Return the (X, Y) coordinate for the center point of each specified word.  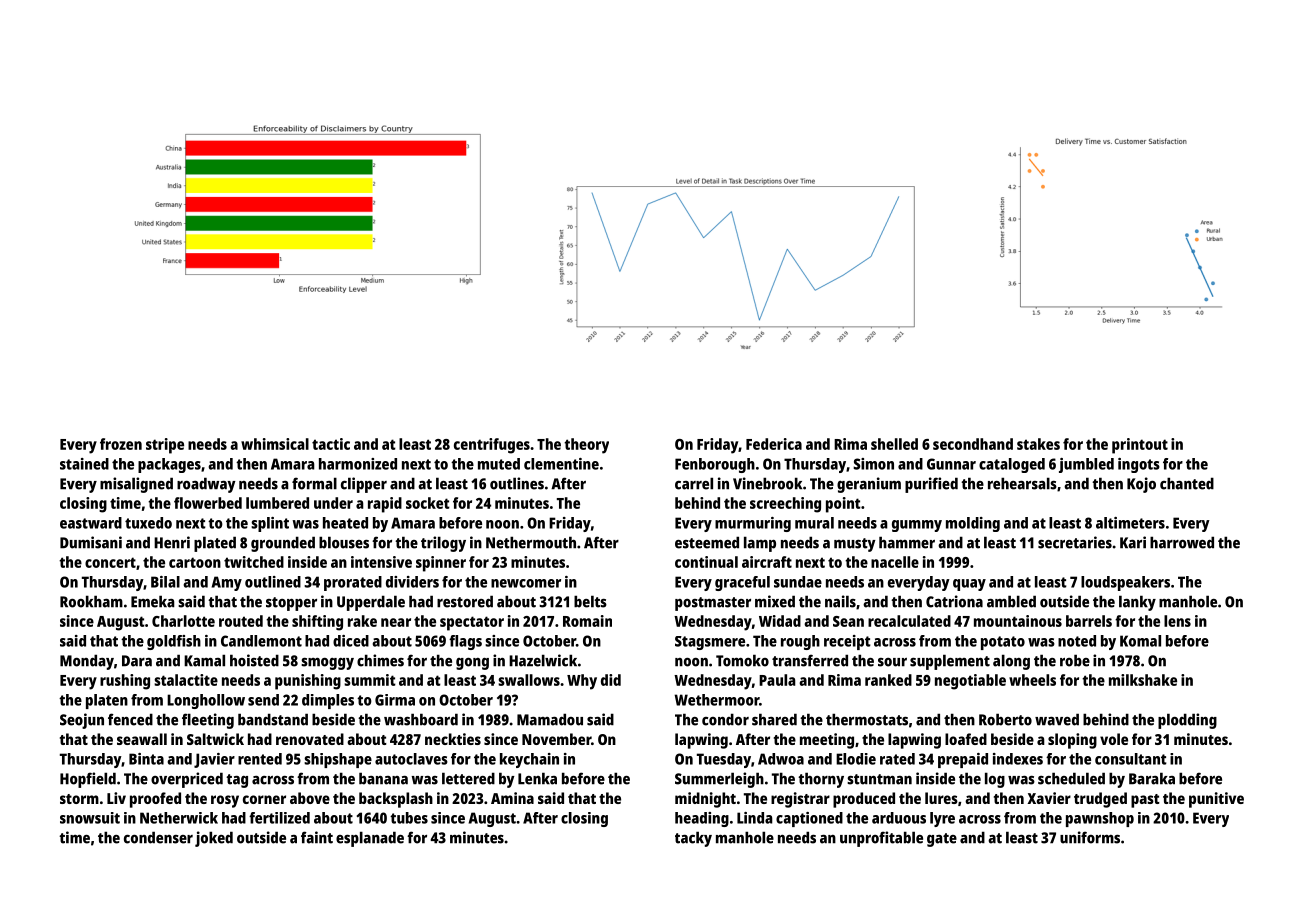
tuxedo (148, 523)
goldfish (174, 642)
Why (582, 682)
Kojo (1141, 485)
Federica (774, 444)
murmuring (753, 524)
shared (774, 719)
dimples (328, 701)
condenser (158, 837)
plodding (1187, 721)
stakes (1038, 444)
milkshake (1143, 680)
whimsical (275, 444)
